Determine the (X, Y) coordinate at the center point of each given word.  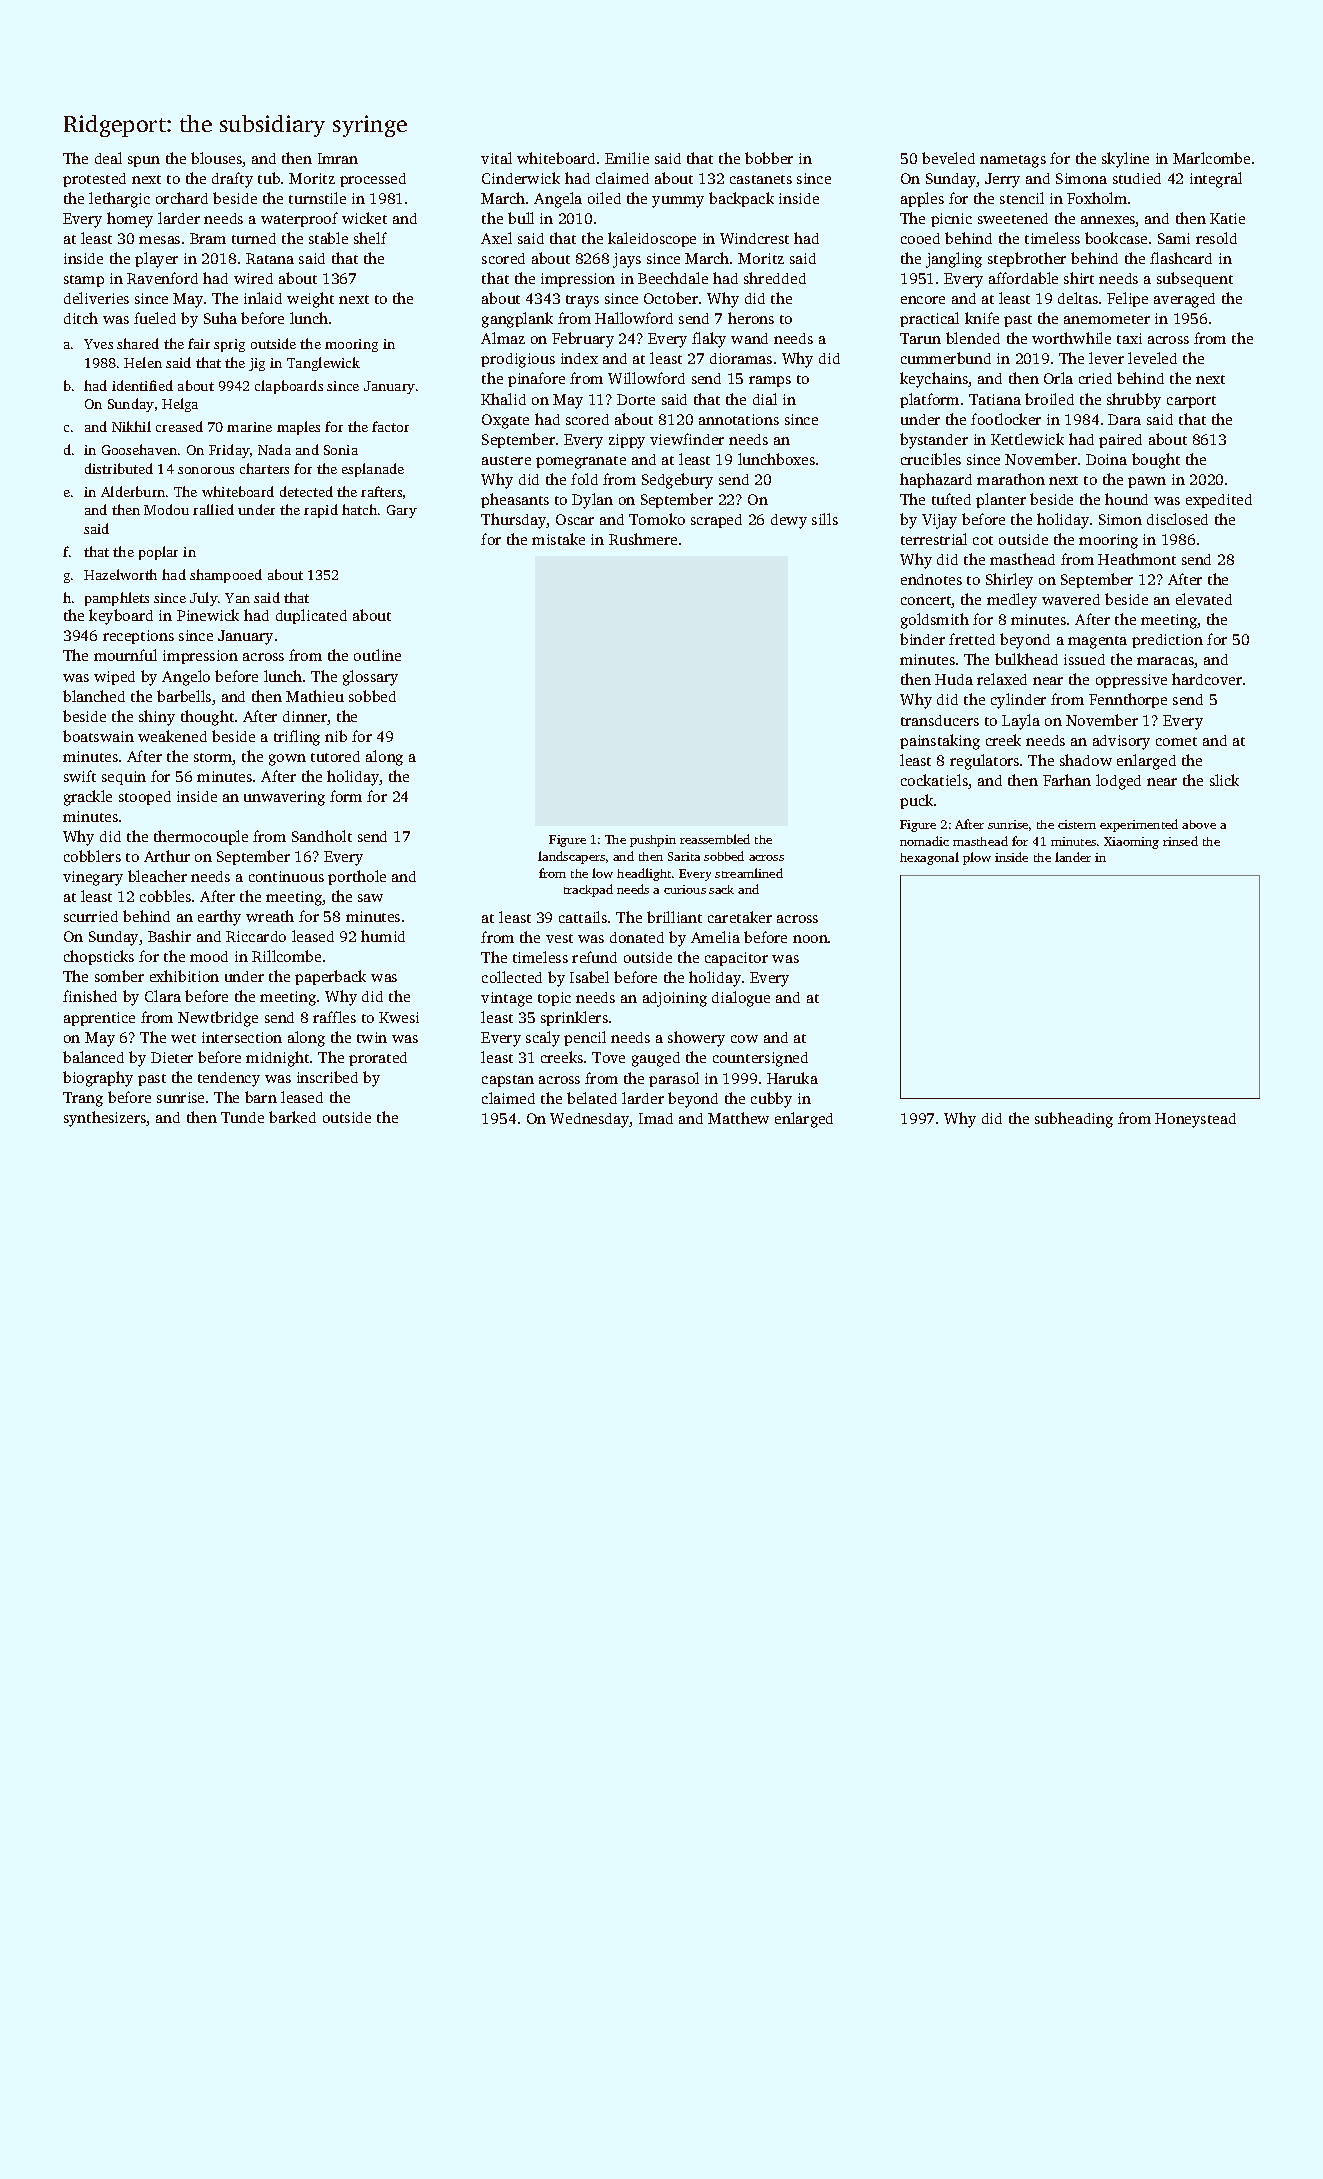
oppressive (1131, 681)
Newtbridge (218, 1019)
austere (506, 460)
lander (1073, 857)
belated (592, 1098)
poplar (158, 553)
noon (810, 939)
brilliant (674, 917)
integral (1216, 180)
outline (377, 655)
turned (254, 238)
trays (582, 301)
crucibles (931, 459)
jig (257, 364)
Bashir (169, 936)
